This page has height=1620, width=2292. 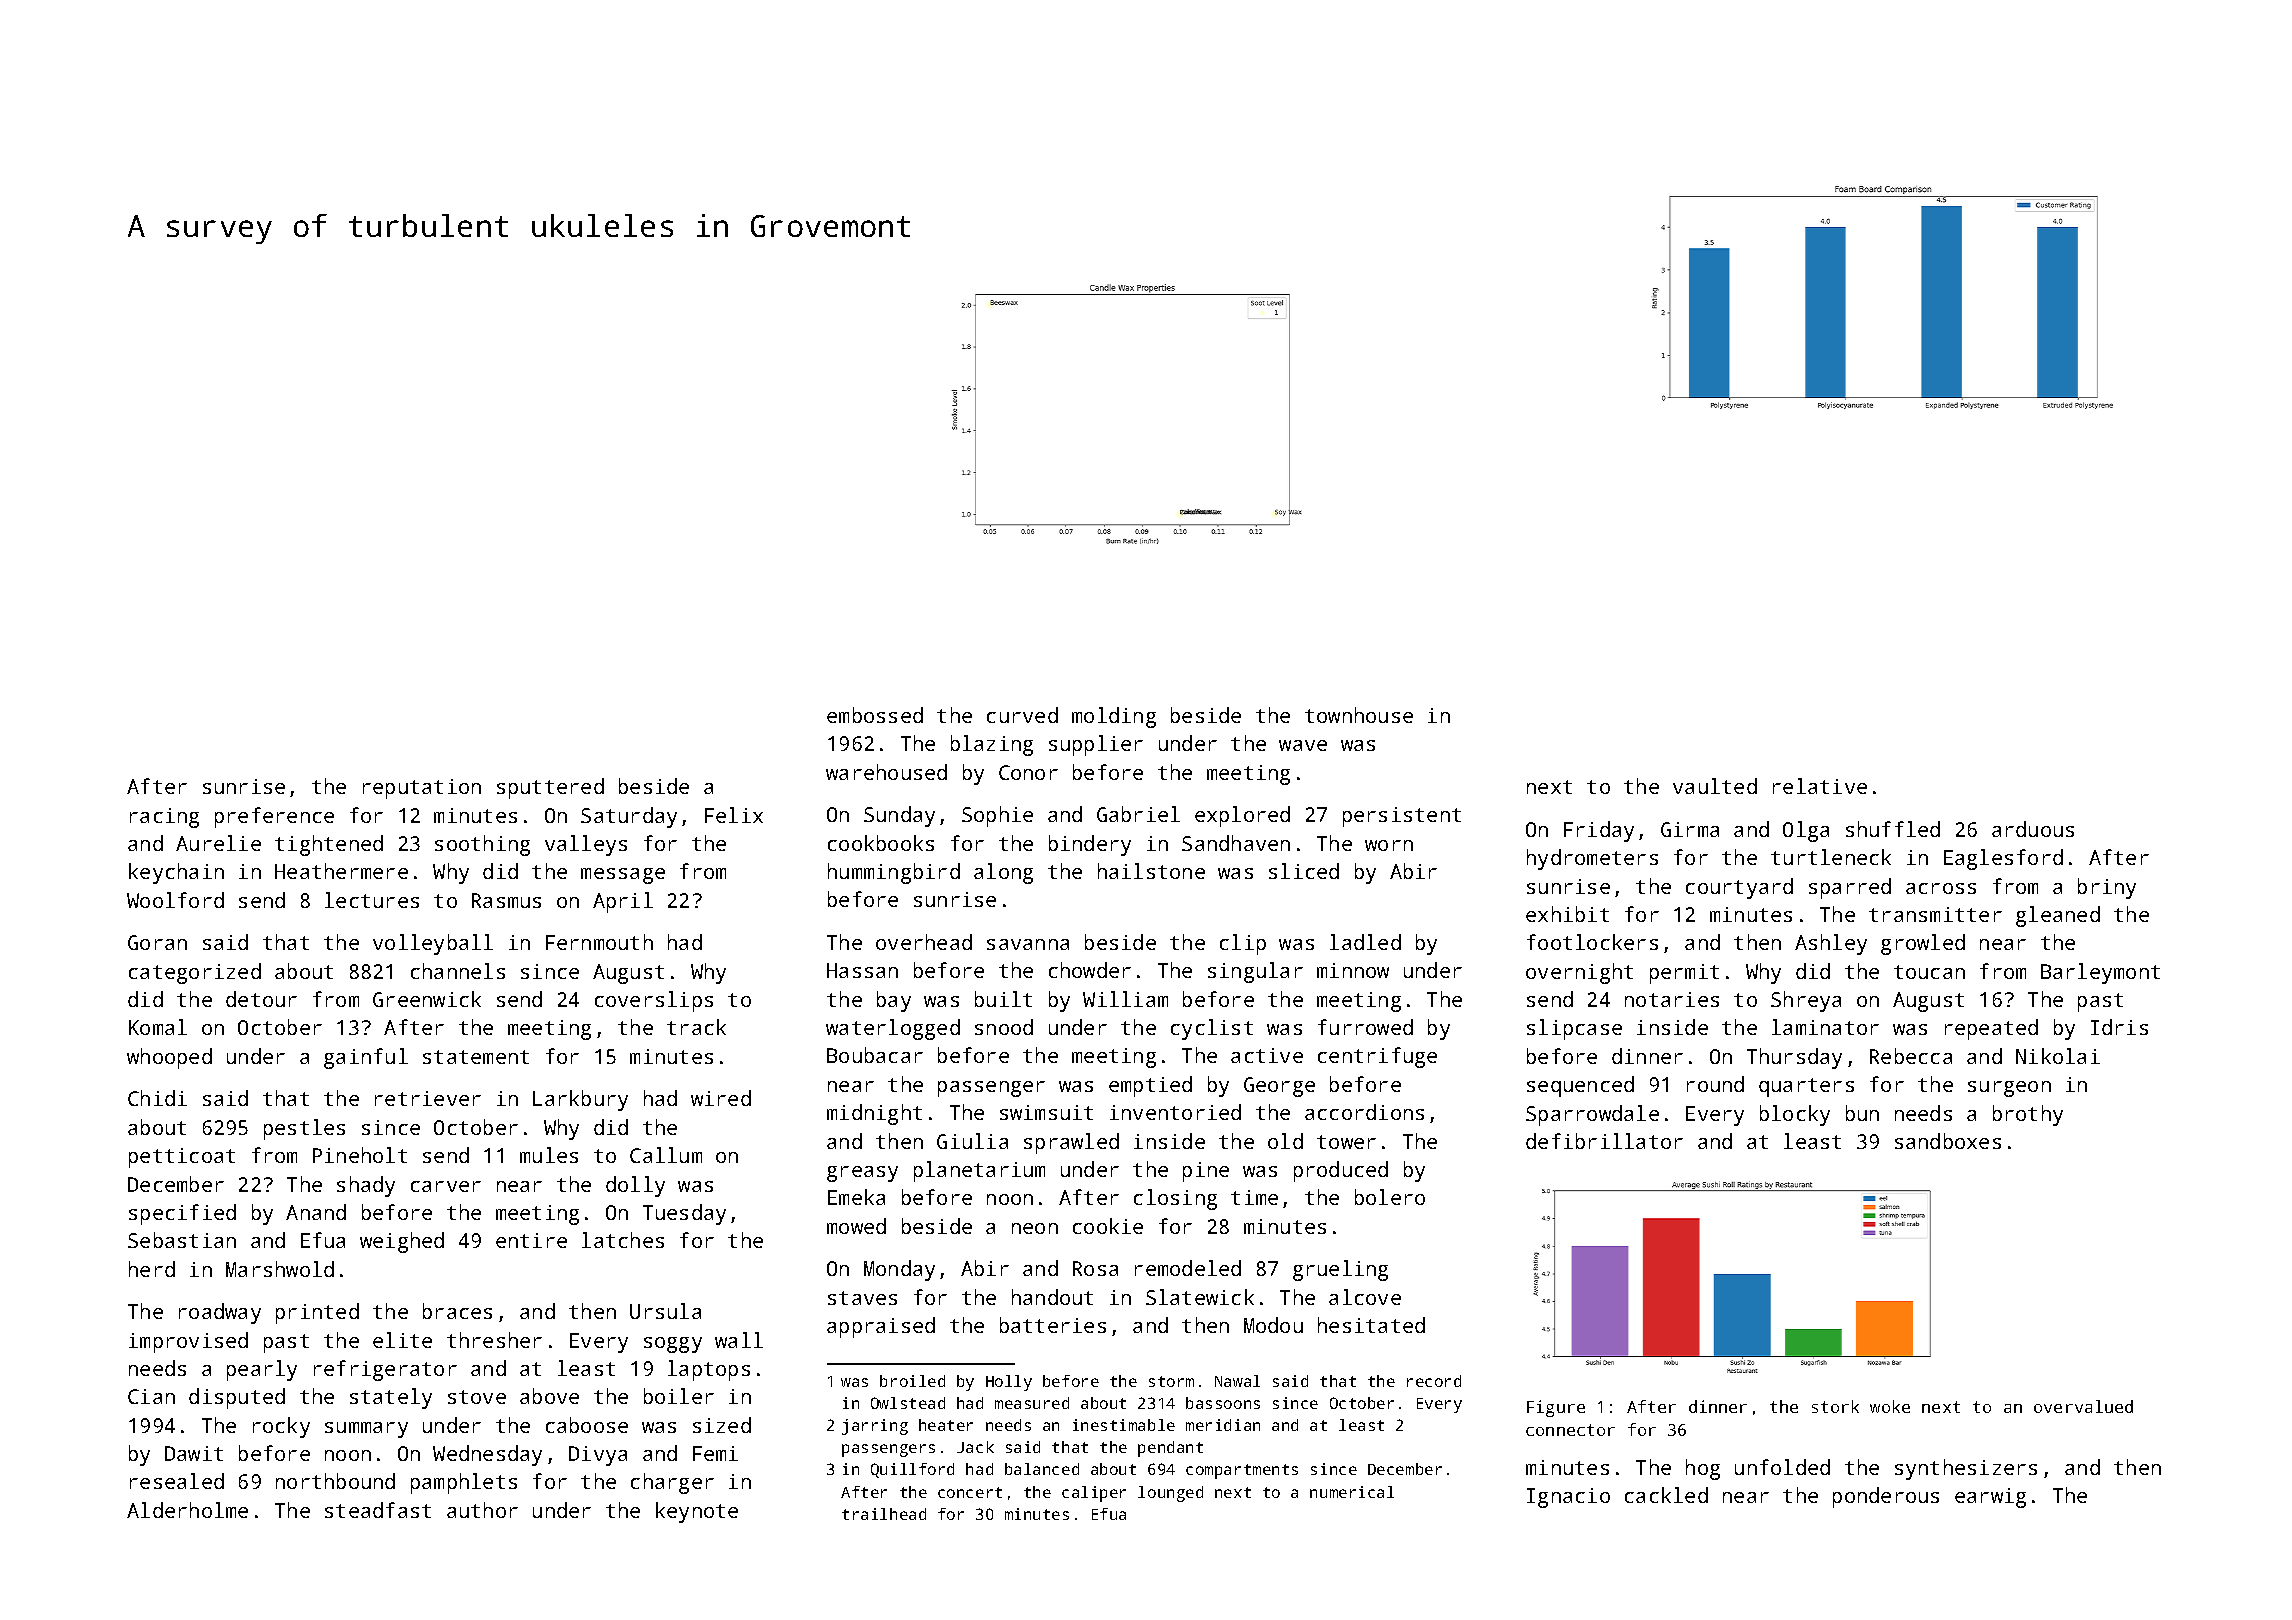 What do you see at coordinates (1739, 888) in the page?
I see `courtyard` at bounding box center [1739, 888].
